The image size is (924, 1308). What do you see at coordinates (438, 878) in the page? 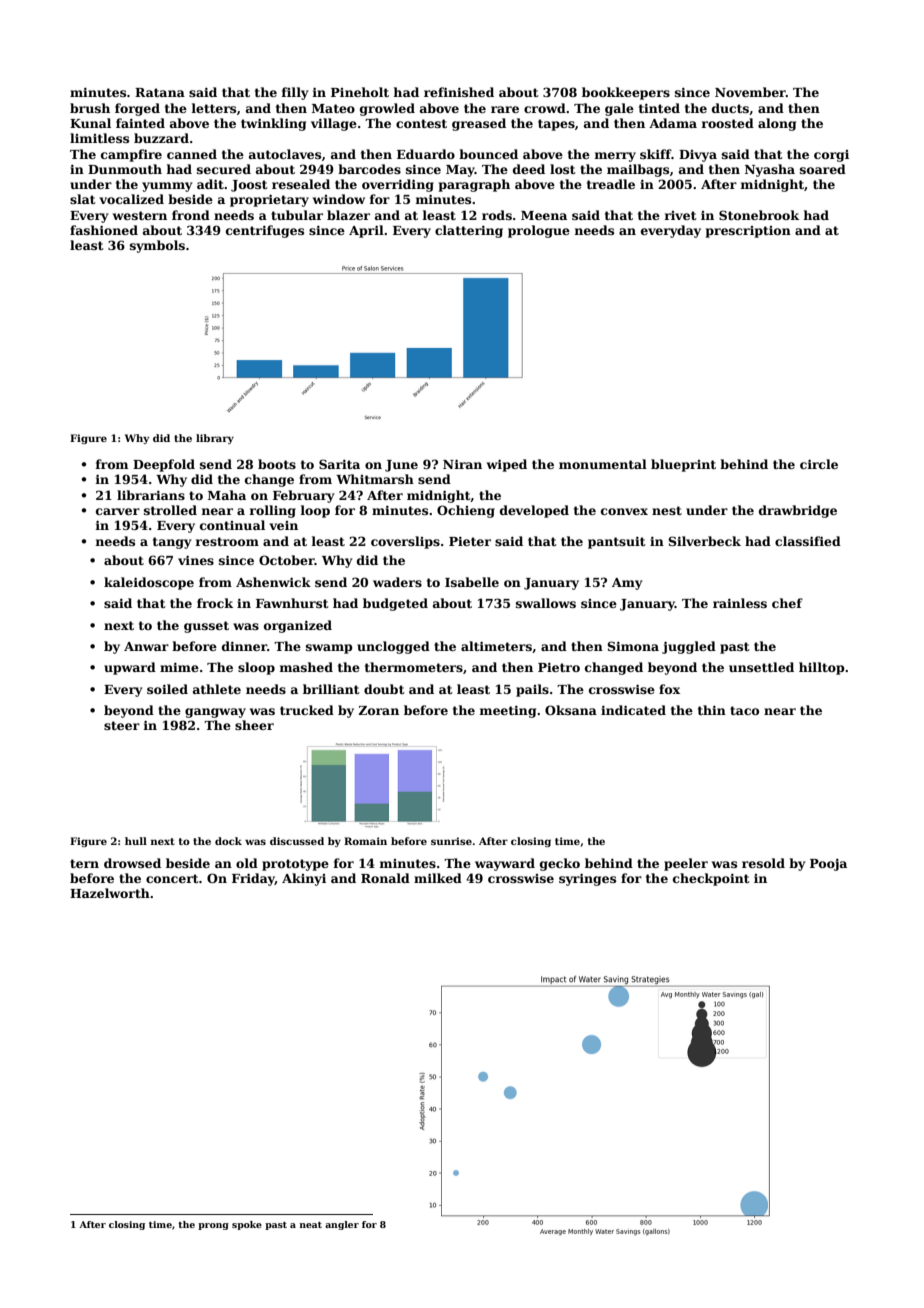
I see `milked` at bounding box center [438, 878].
